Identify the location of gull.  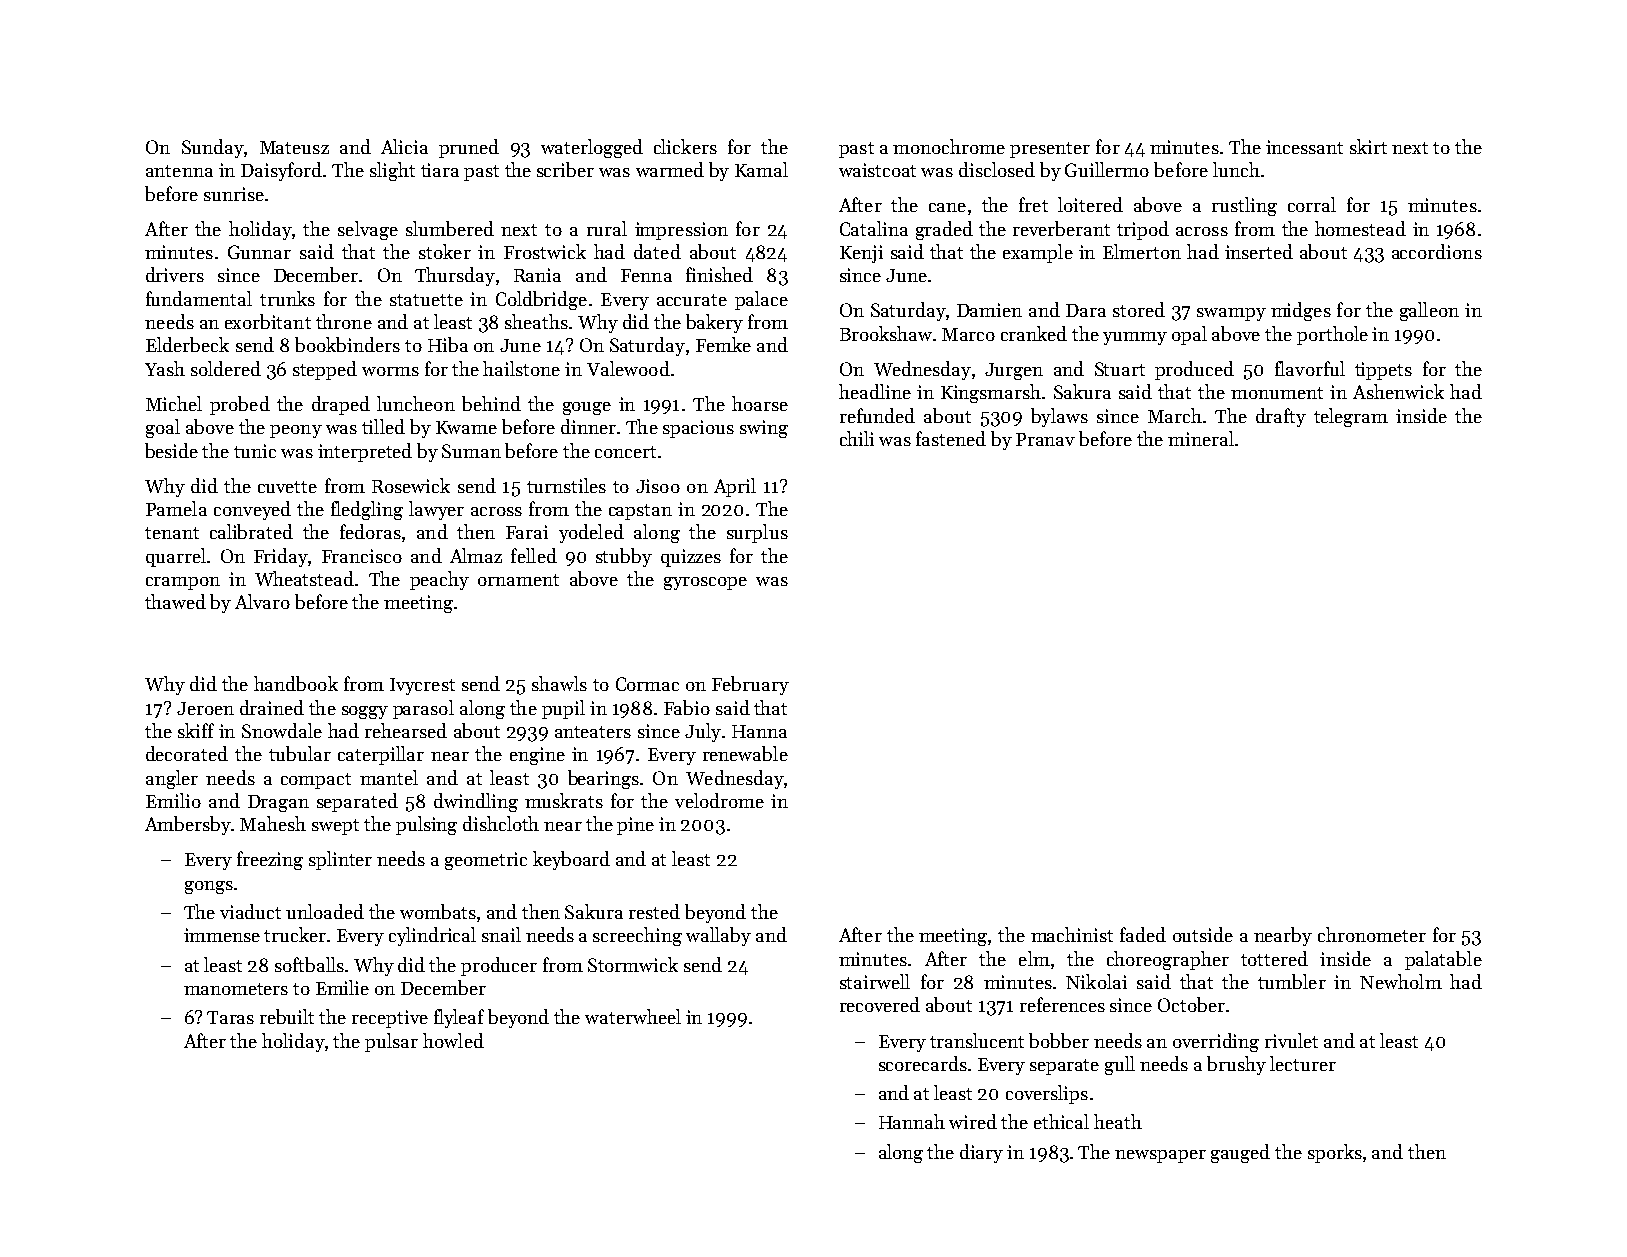
(1120, 1065).
